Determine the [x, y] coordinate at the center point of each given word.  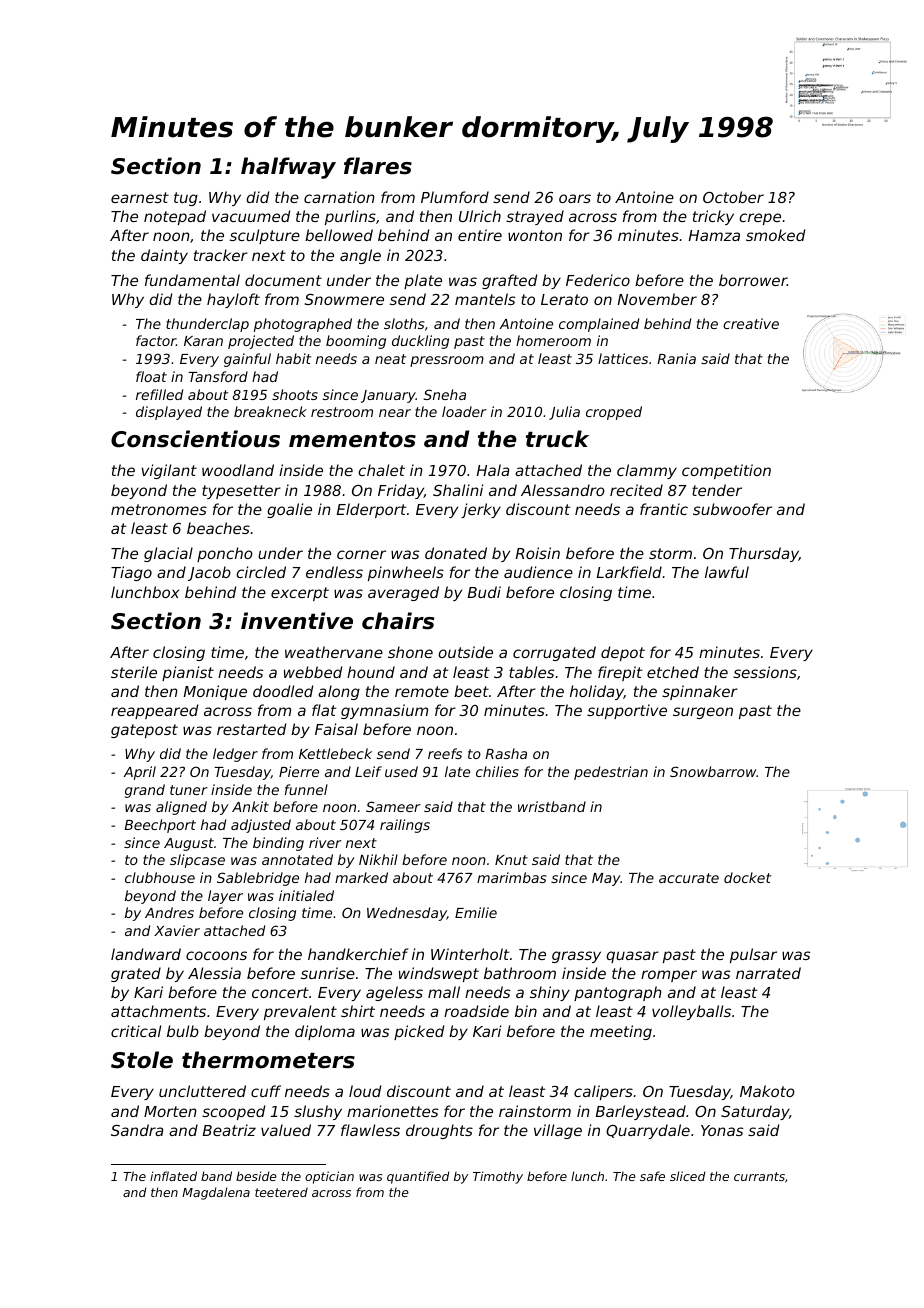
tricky [713, 217]
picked [419, 1032]
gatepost [144, 731]
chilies [497, 771]
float [151, 376]
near [395, 413]
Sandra [137, 1130]
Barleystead [641, 1112]
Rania [676, 358]
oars [575, 198]
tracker [221, 255]
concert [280, 992]
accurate [689, 878]
